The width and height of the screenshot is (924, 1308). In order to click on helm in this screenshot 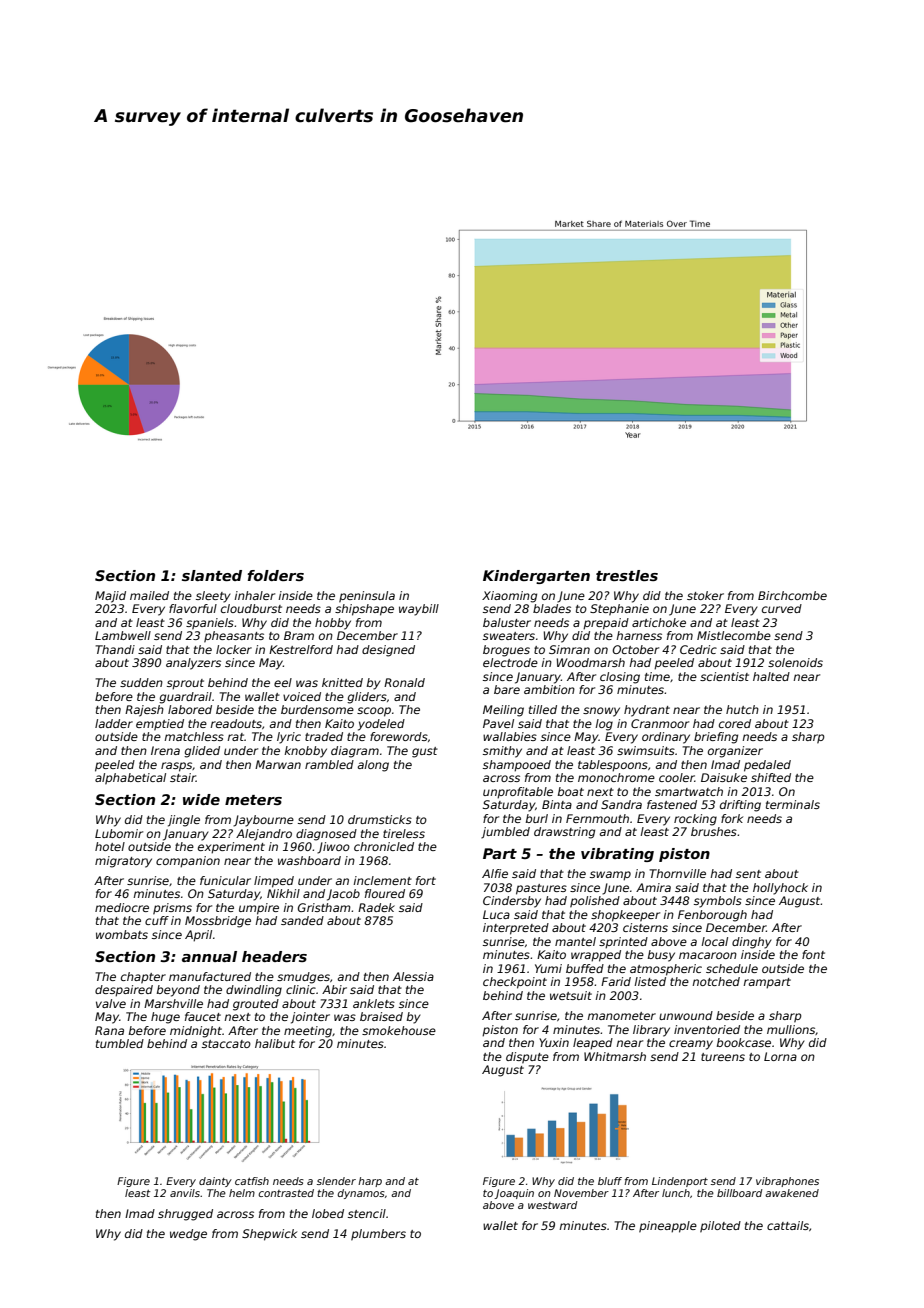, I will do `click(242, 1193)`.
